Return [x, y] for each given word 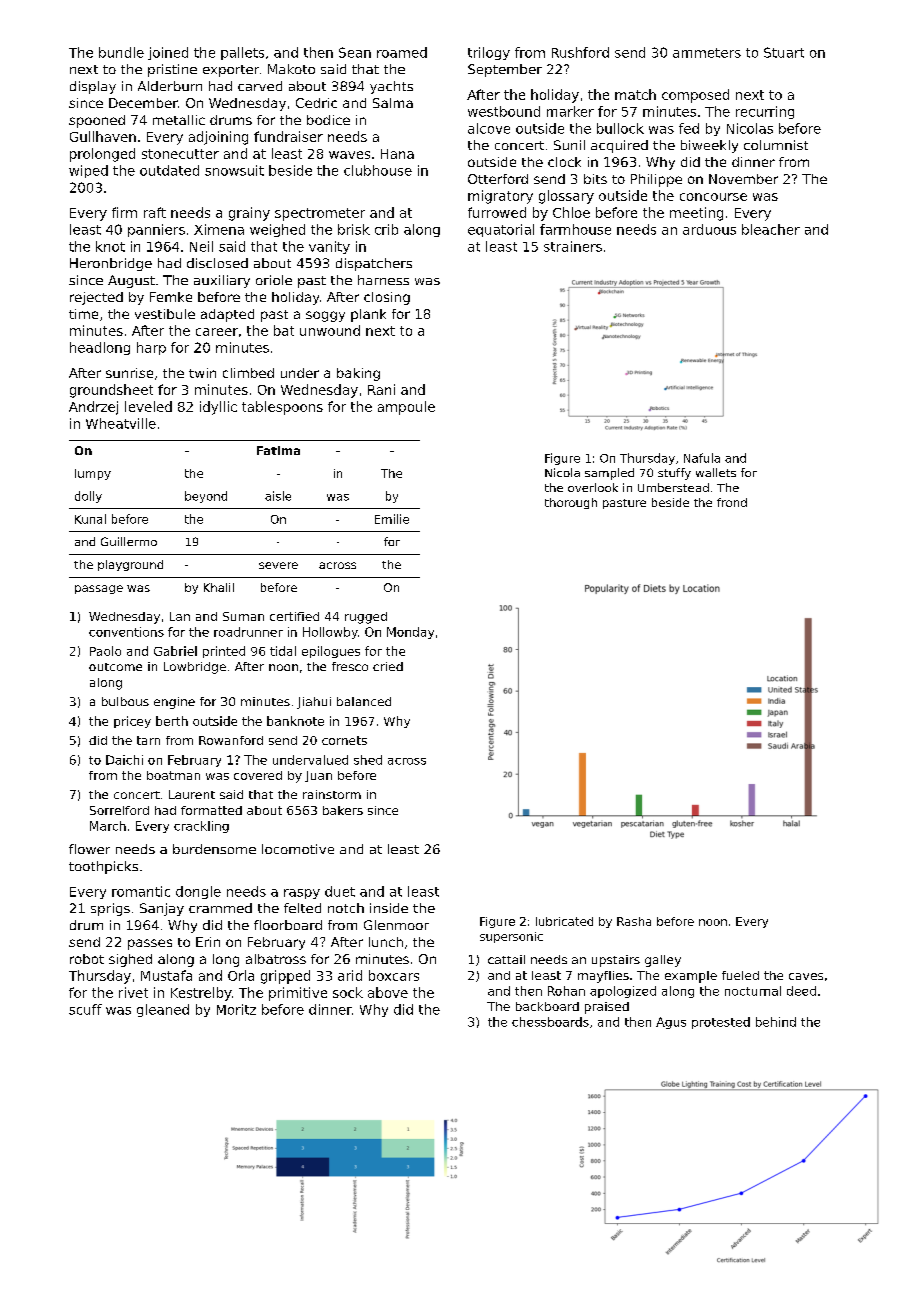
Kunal [90, 519]
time [83, 314]
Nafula [702, 458]
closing [387, 298]
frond [732, 502]
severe [278, 565]
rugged [366, 618]
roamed [402, 52]
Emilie [392, 519]
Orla [241, 975]
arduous [709, 229]
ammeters [707, 53]
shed [368, 760]
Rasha [634, 921]
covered [258, 775]
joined [168, 53]
